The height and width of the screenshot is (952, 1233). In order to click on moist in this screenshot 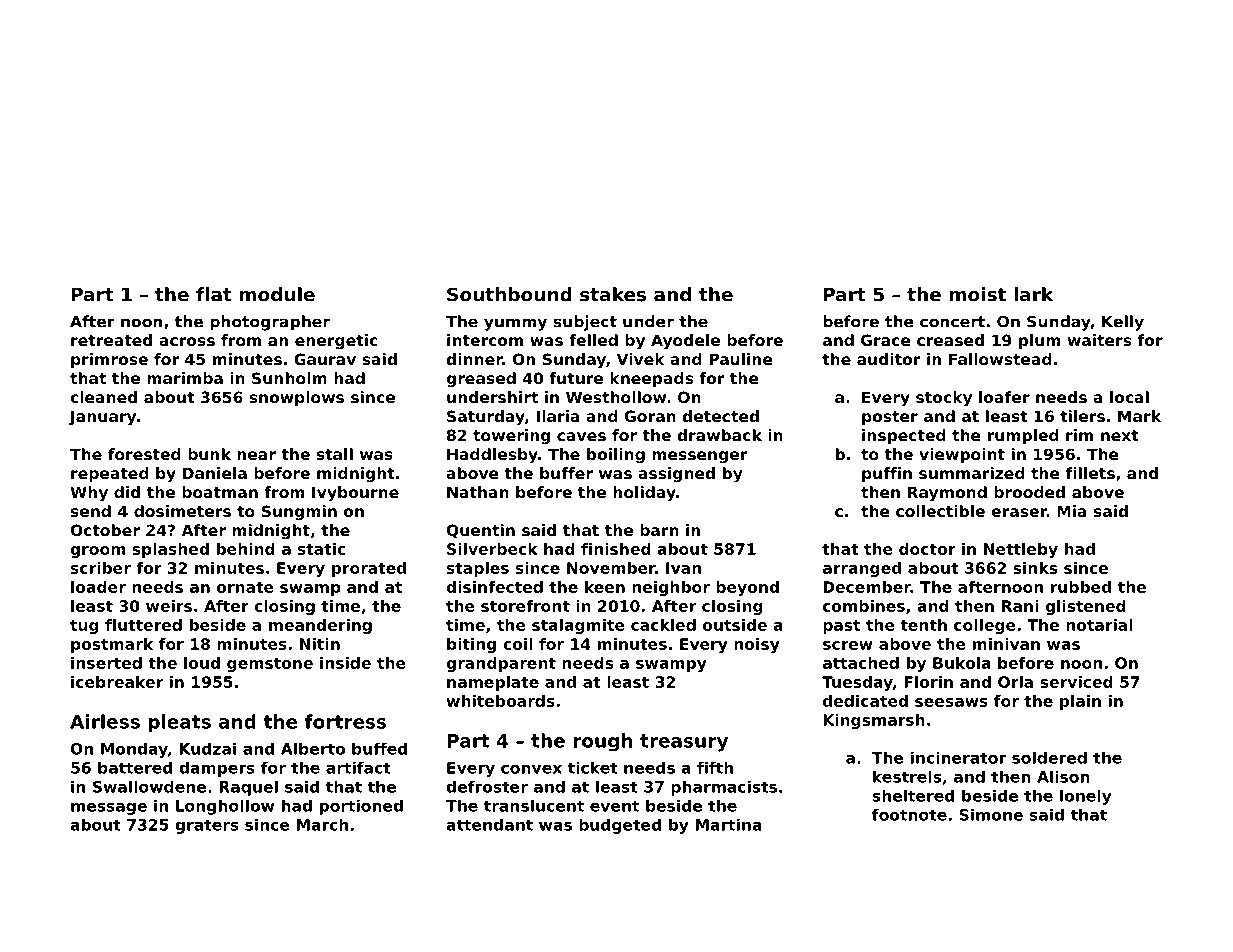, I will do `click(978, 294)`.
